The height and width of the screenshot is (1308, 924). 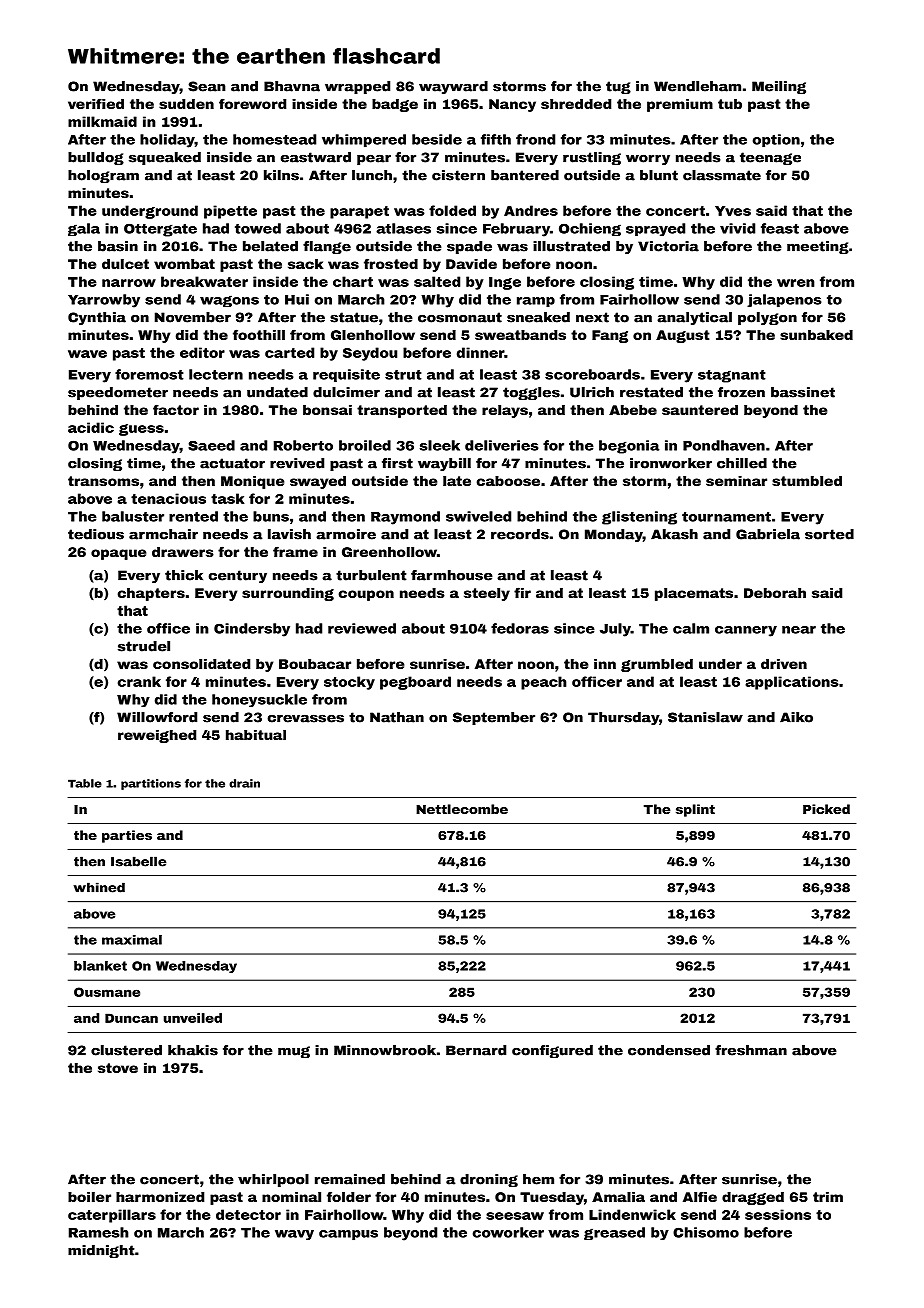 What do you see at coordinates (751, 1050) in the screenshot?
I see `freshman` at bounding box center [751, 1050].
